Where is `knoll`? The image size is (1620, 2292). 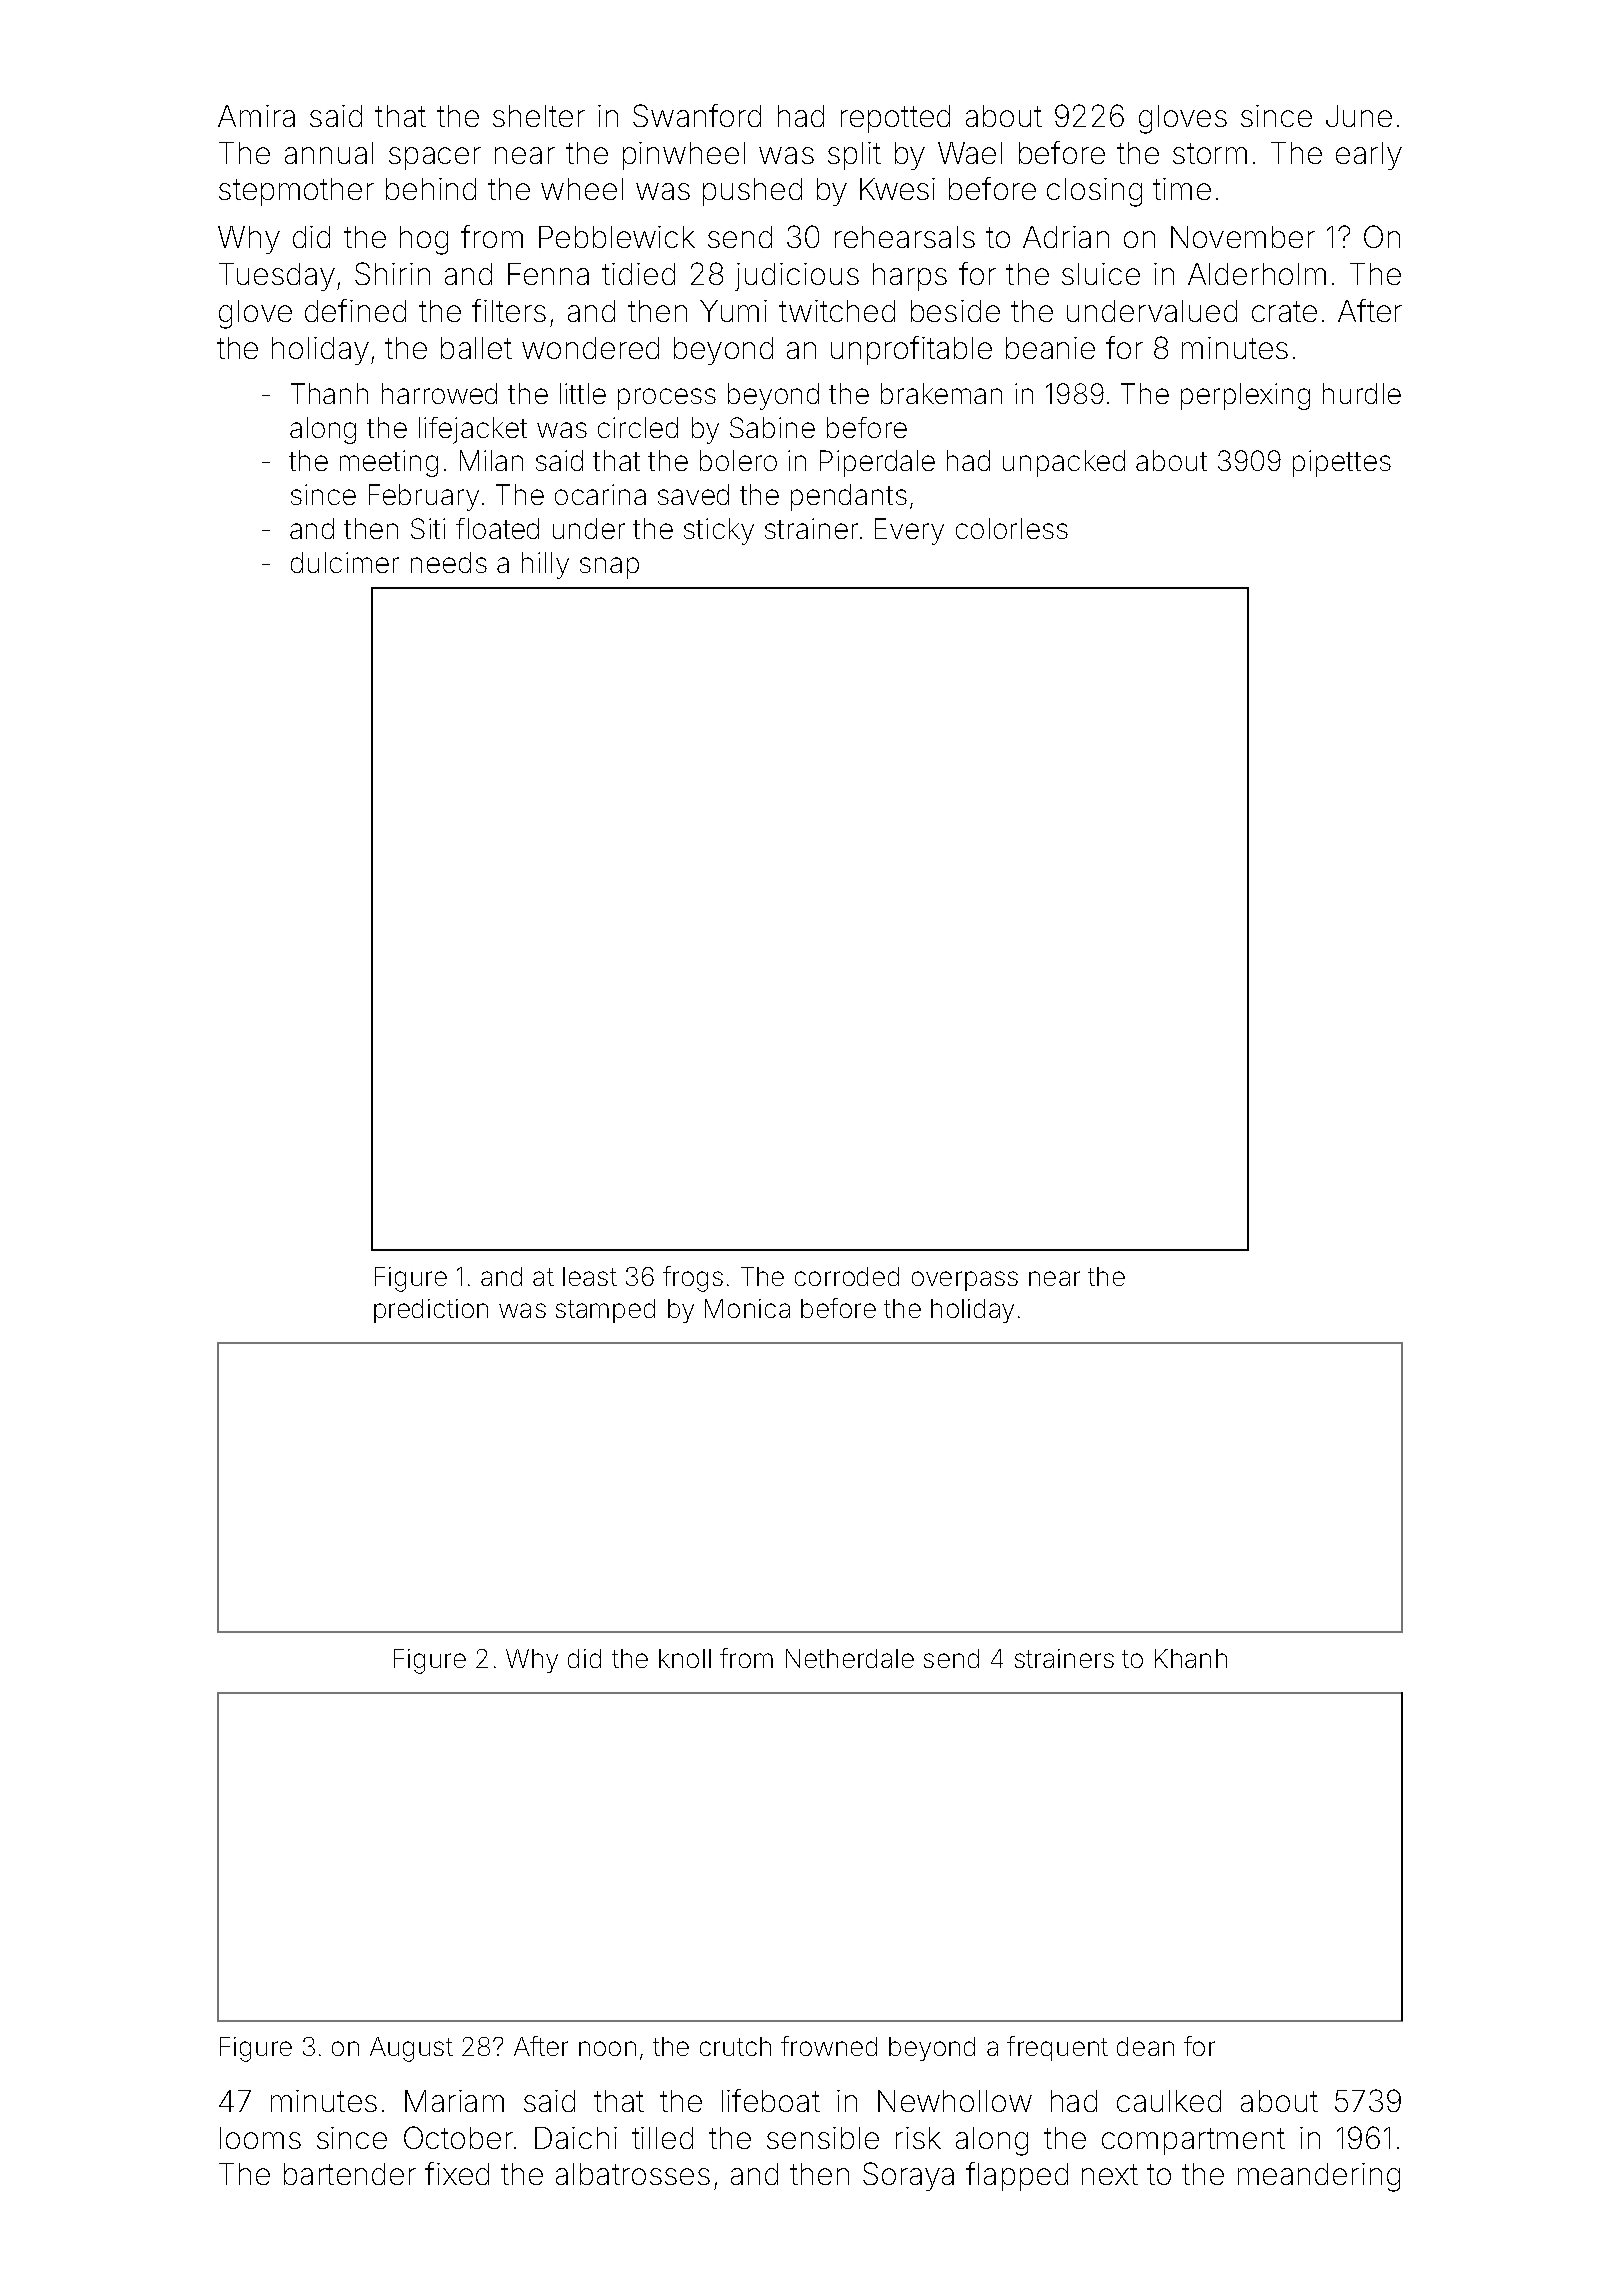
knoll is located at coordinates (685, 1658).
